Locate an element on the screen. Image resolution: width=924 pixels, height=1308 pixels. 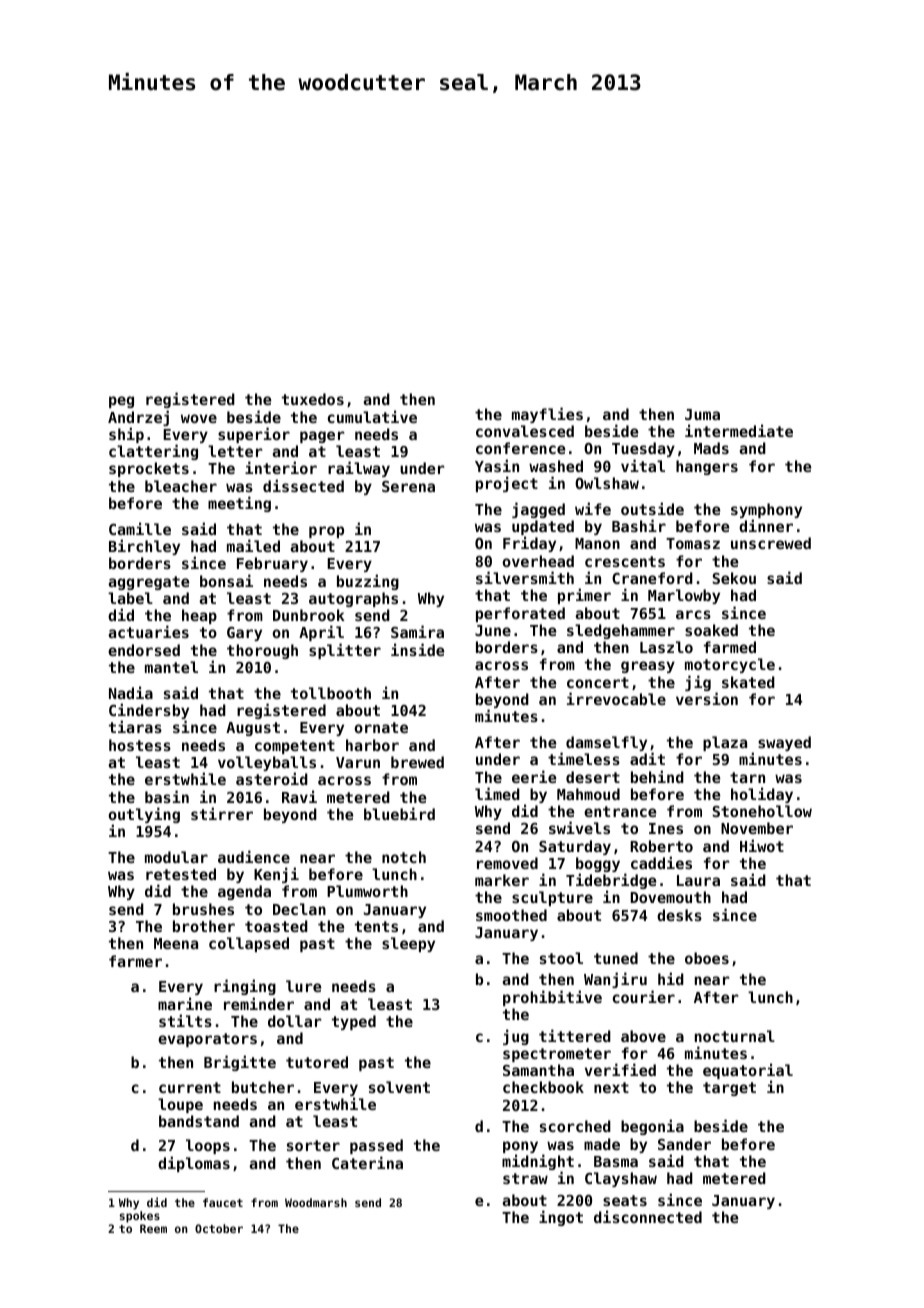
unscrewed is located at coordinates (771, 543).
